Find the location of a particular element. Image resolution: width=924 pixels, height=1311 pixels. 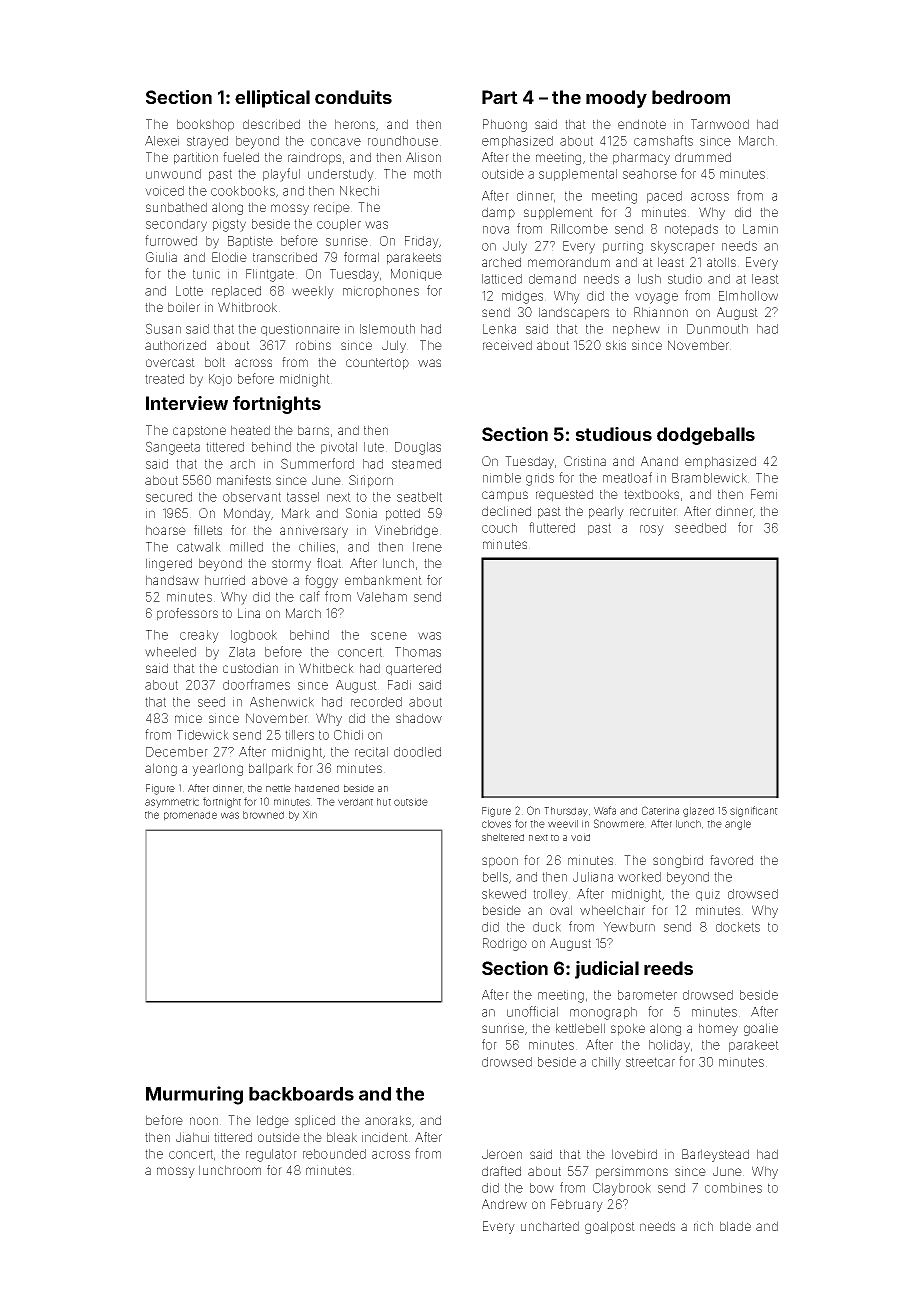

Phuong is located at coordinates (505, 125).
